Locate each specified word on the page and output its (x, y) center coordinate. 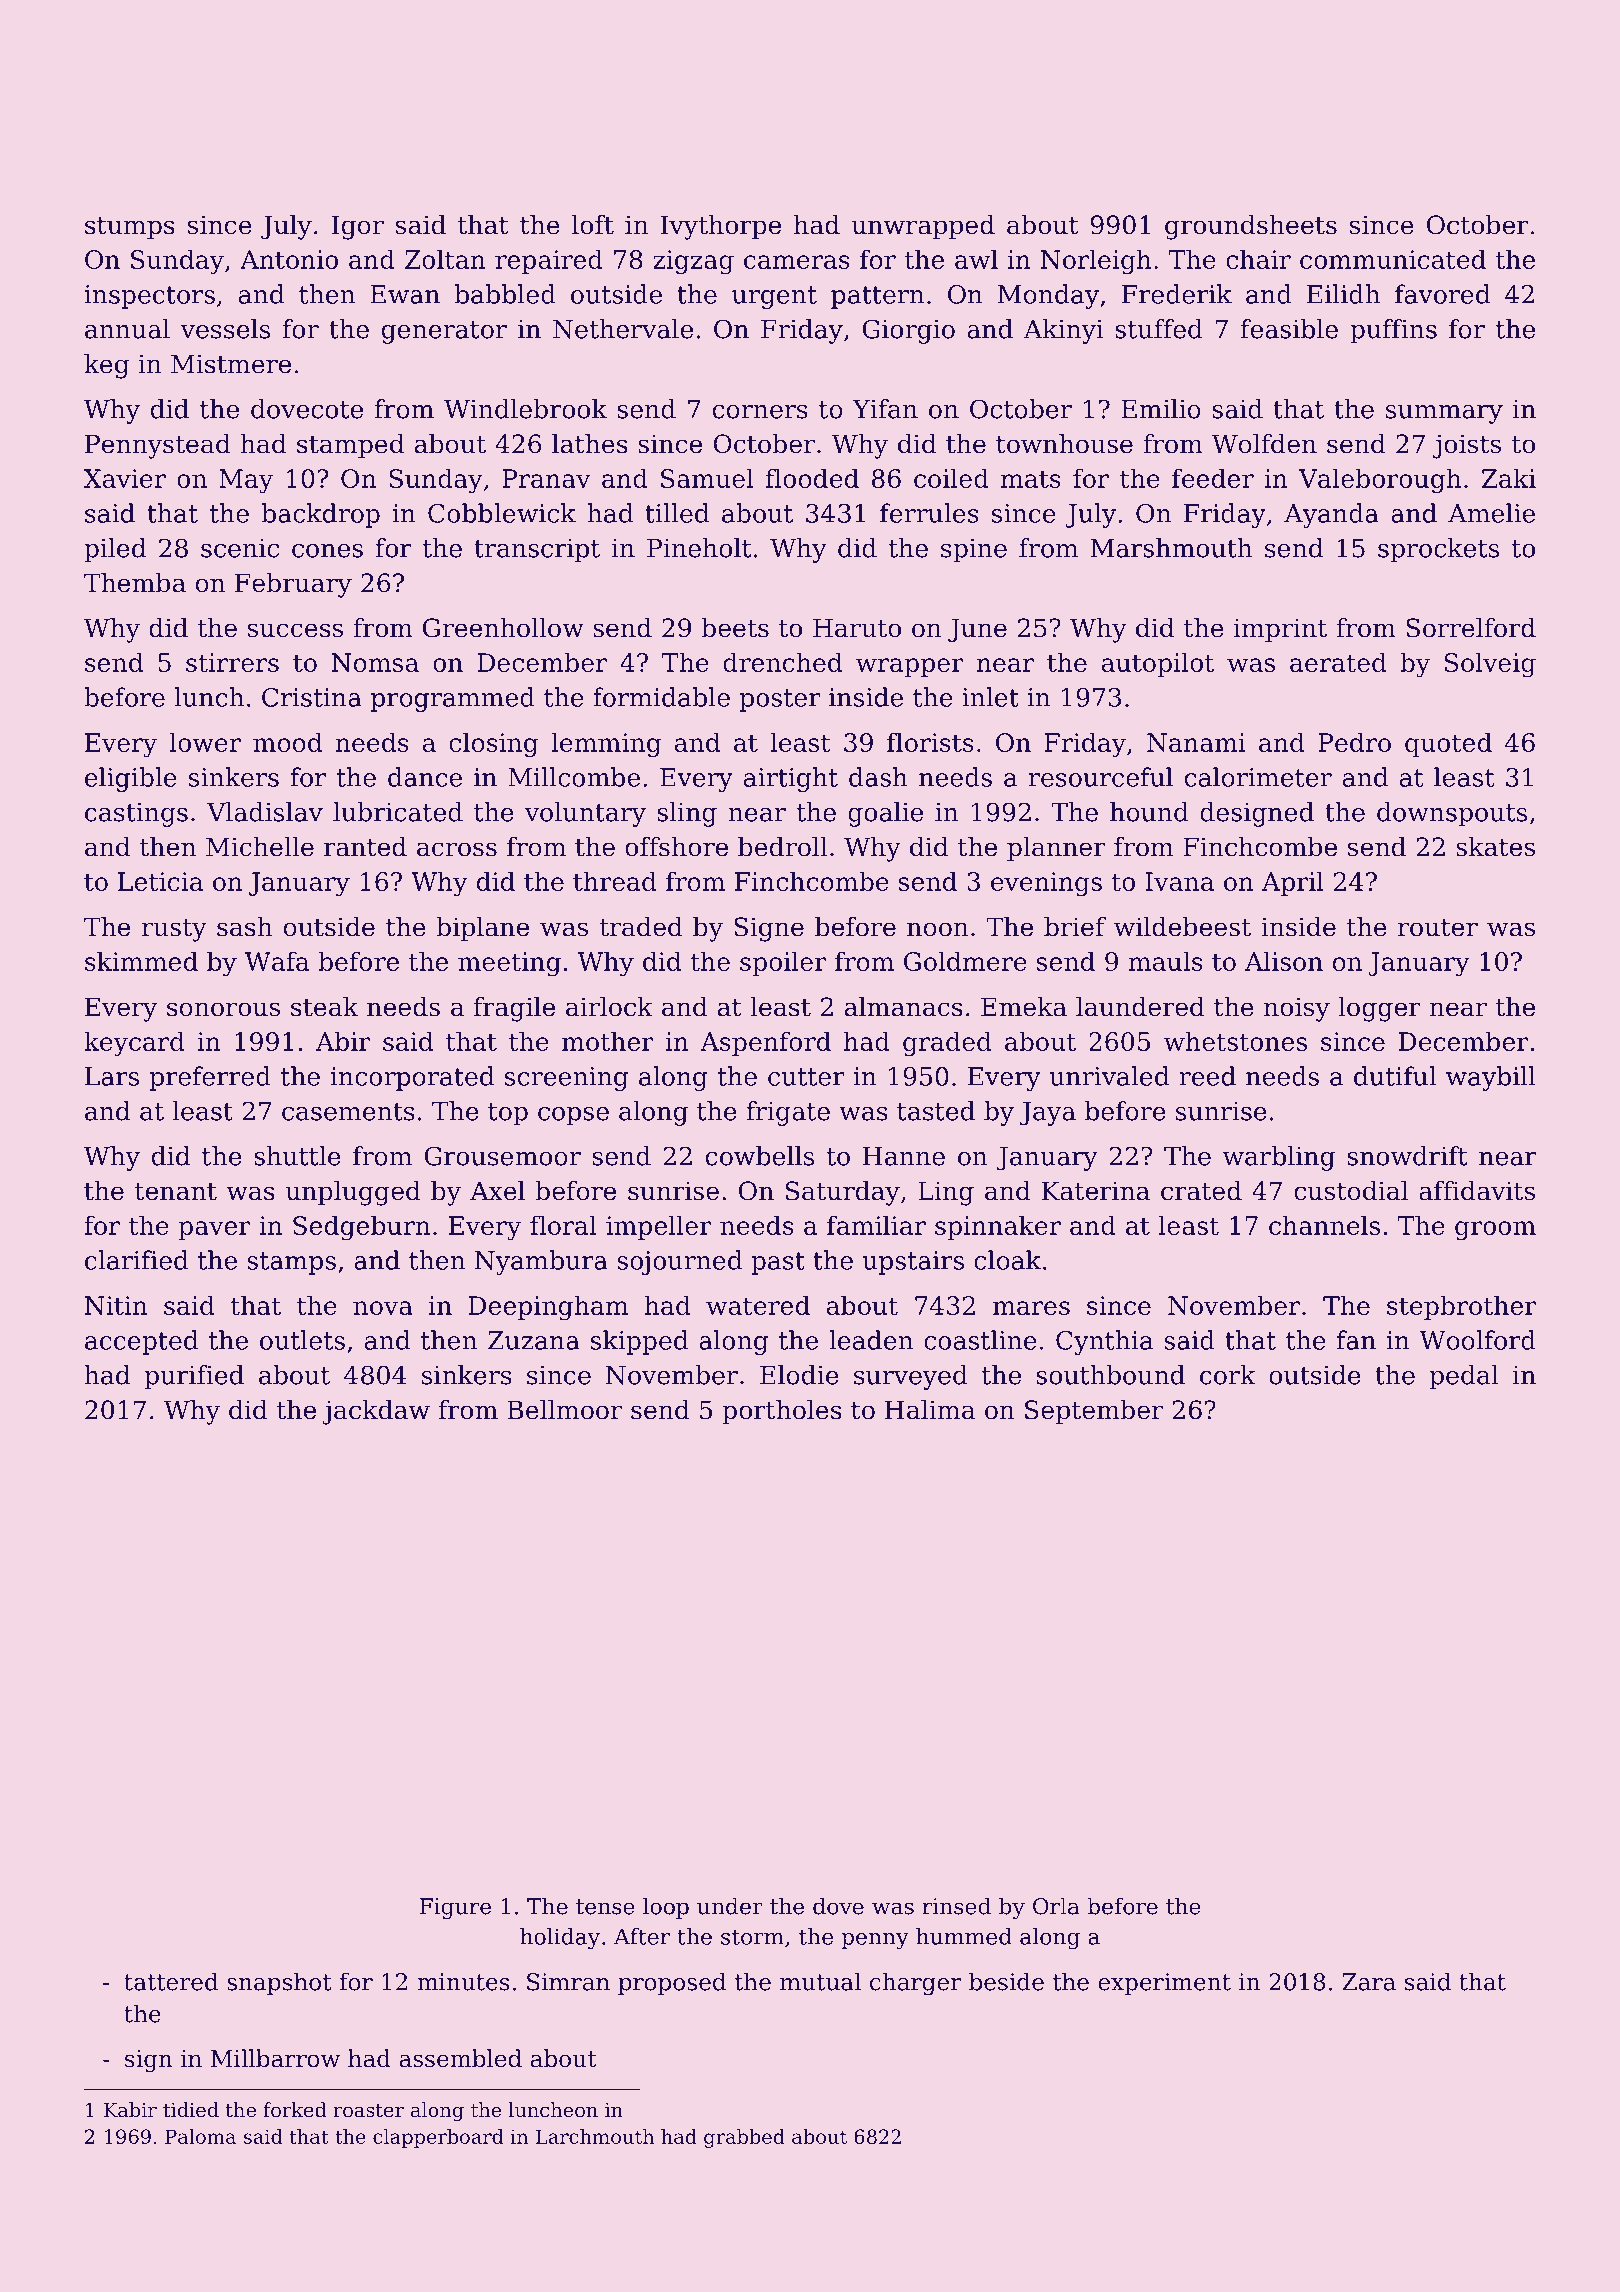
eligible (131, 779)
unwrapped (923, 227)
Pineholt (699, 548)
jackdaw (376, 1412)
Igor (358, 227)
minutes (463, 1982)
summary (1444, 414)
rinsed (956, 1906)
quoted (1448, 744)
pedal (1464, 1377)
